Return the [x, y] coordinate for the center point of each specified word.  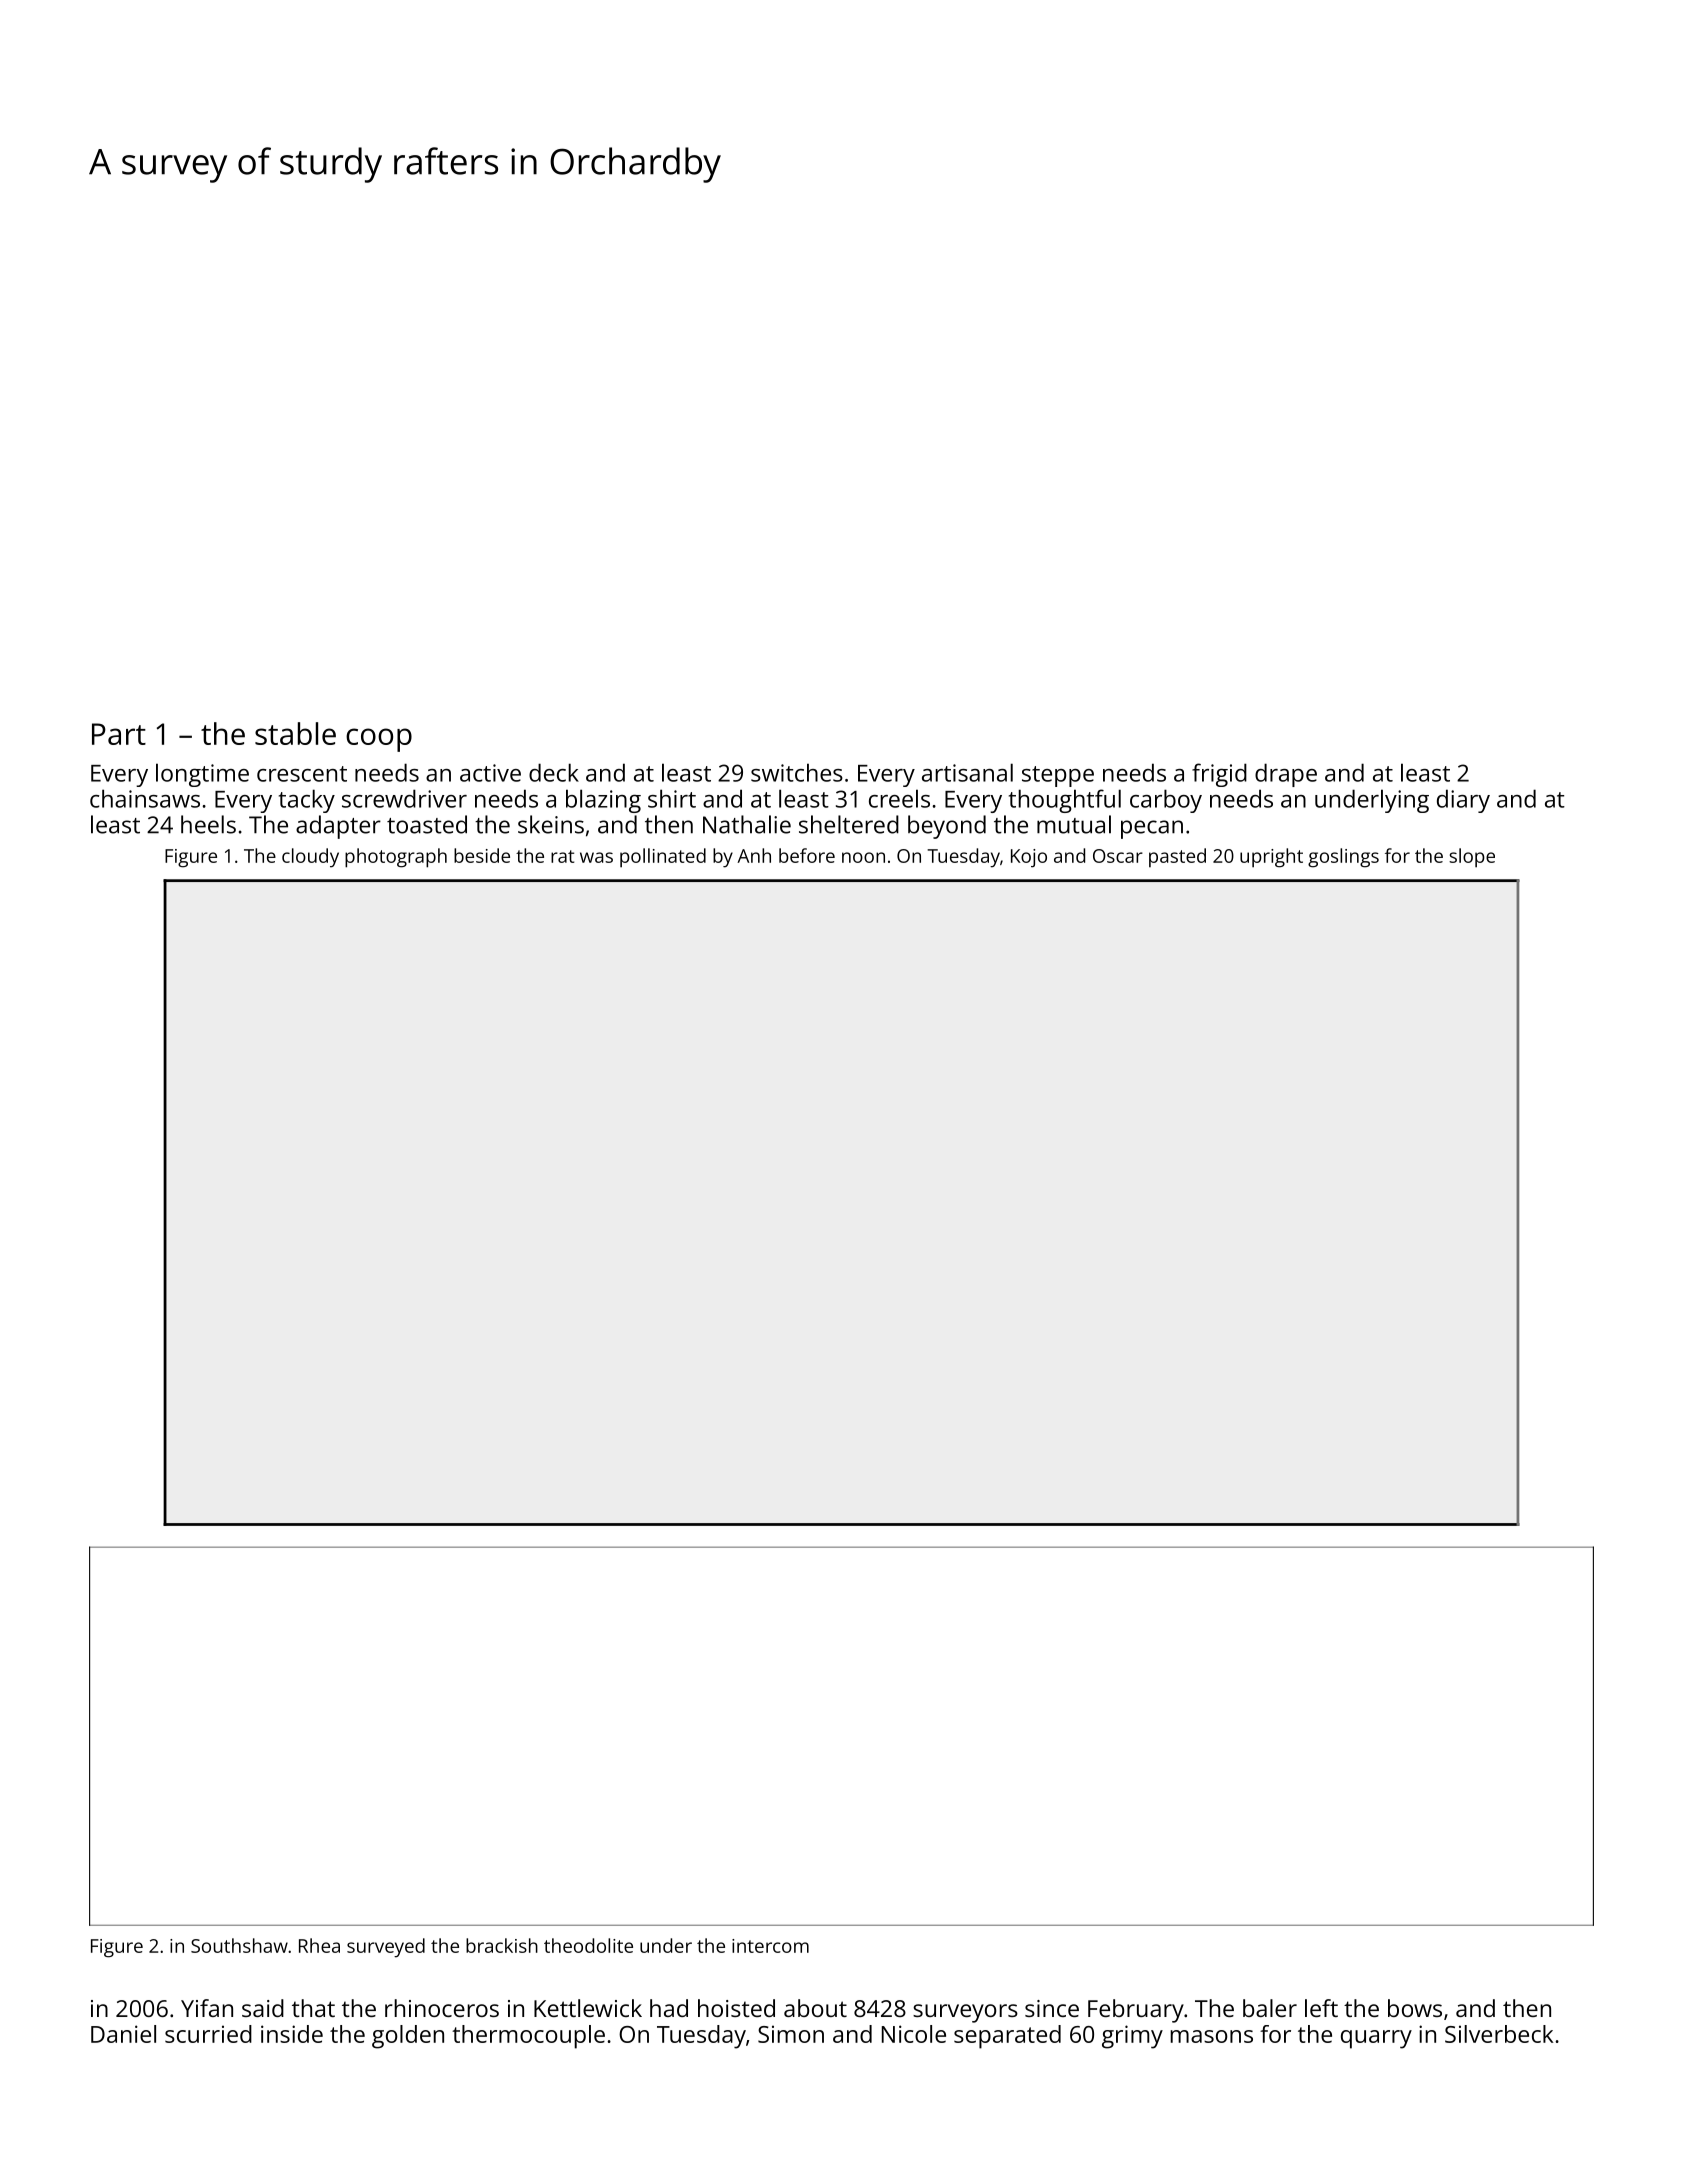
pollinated [663, 858]
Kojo [1029, 858]
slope [1472, 858]
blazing [603, 801]
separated [1007, 2037]
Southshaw [239, 1945]
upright [1271, 858]
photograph [396, 858]
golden [408, 2037]
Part [119, 734]
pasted [1177, 857]
